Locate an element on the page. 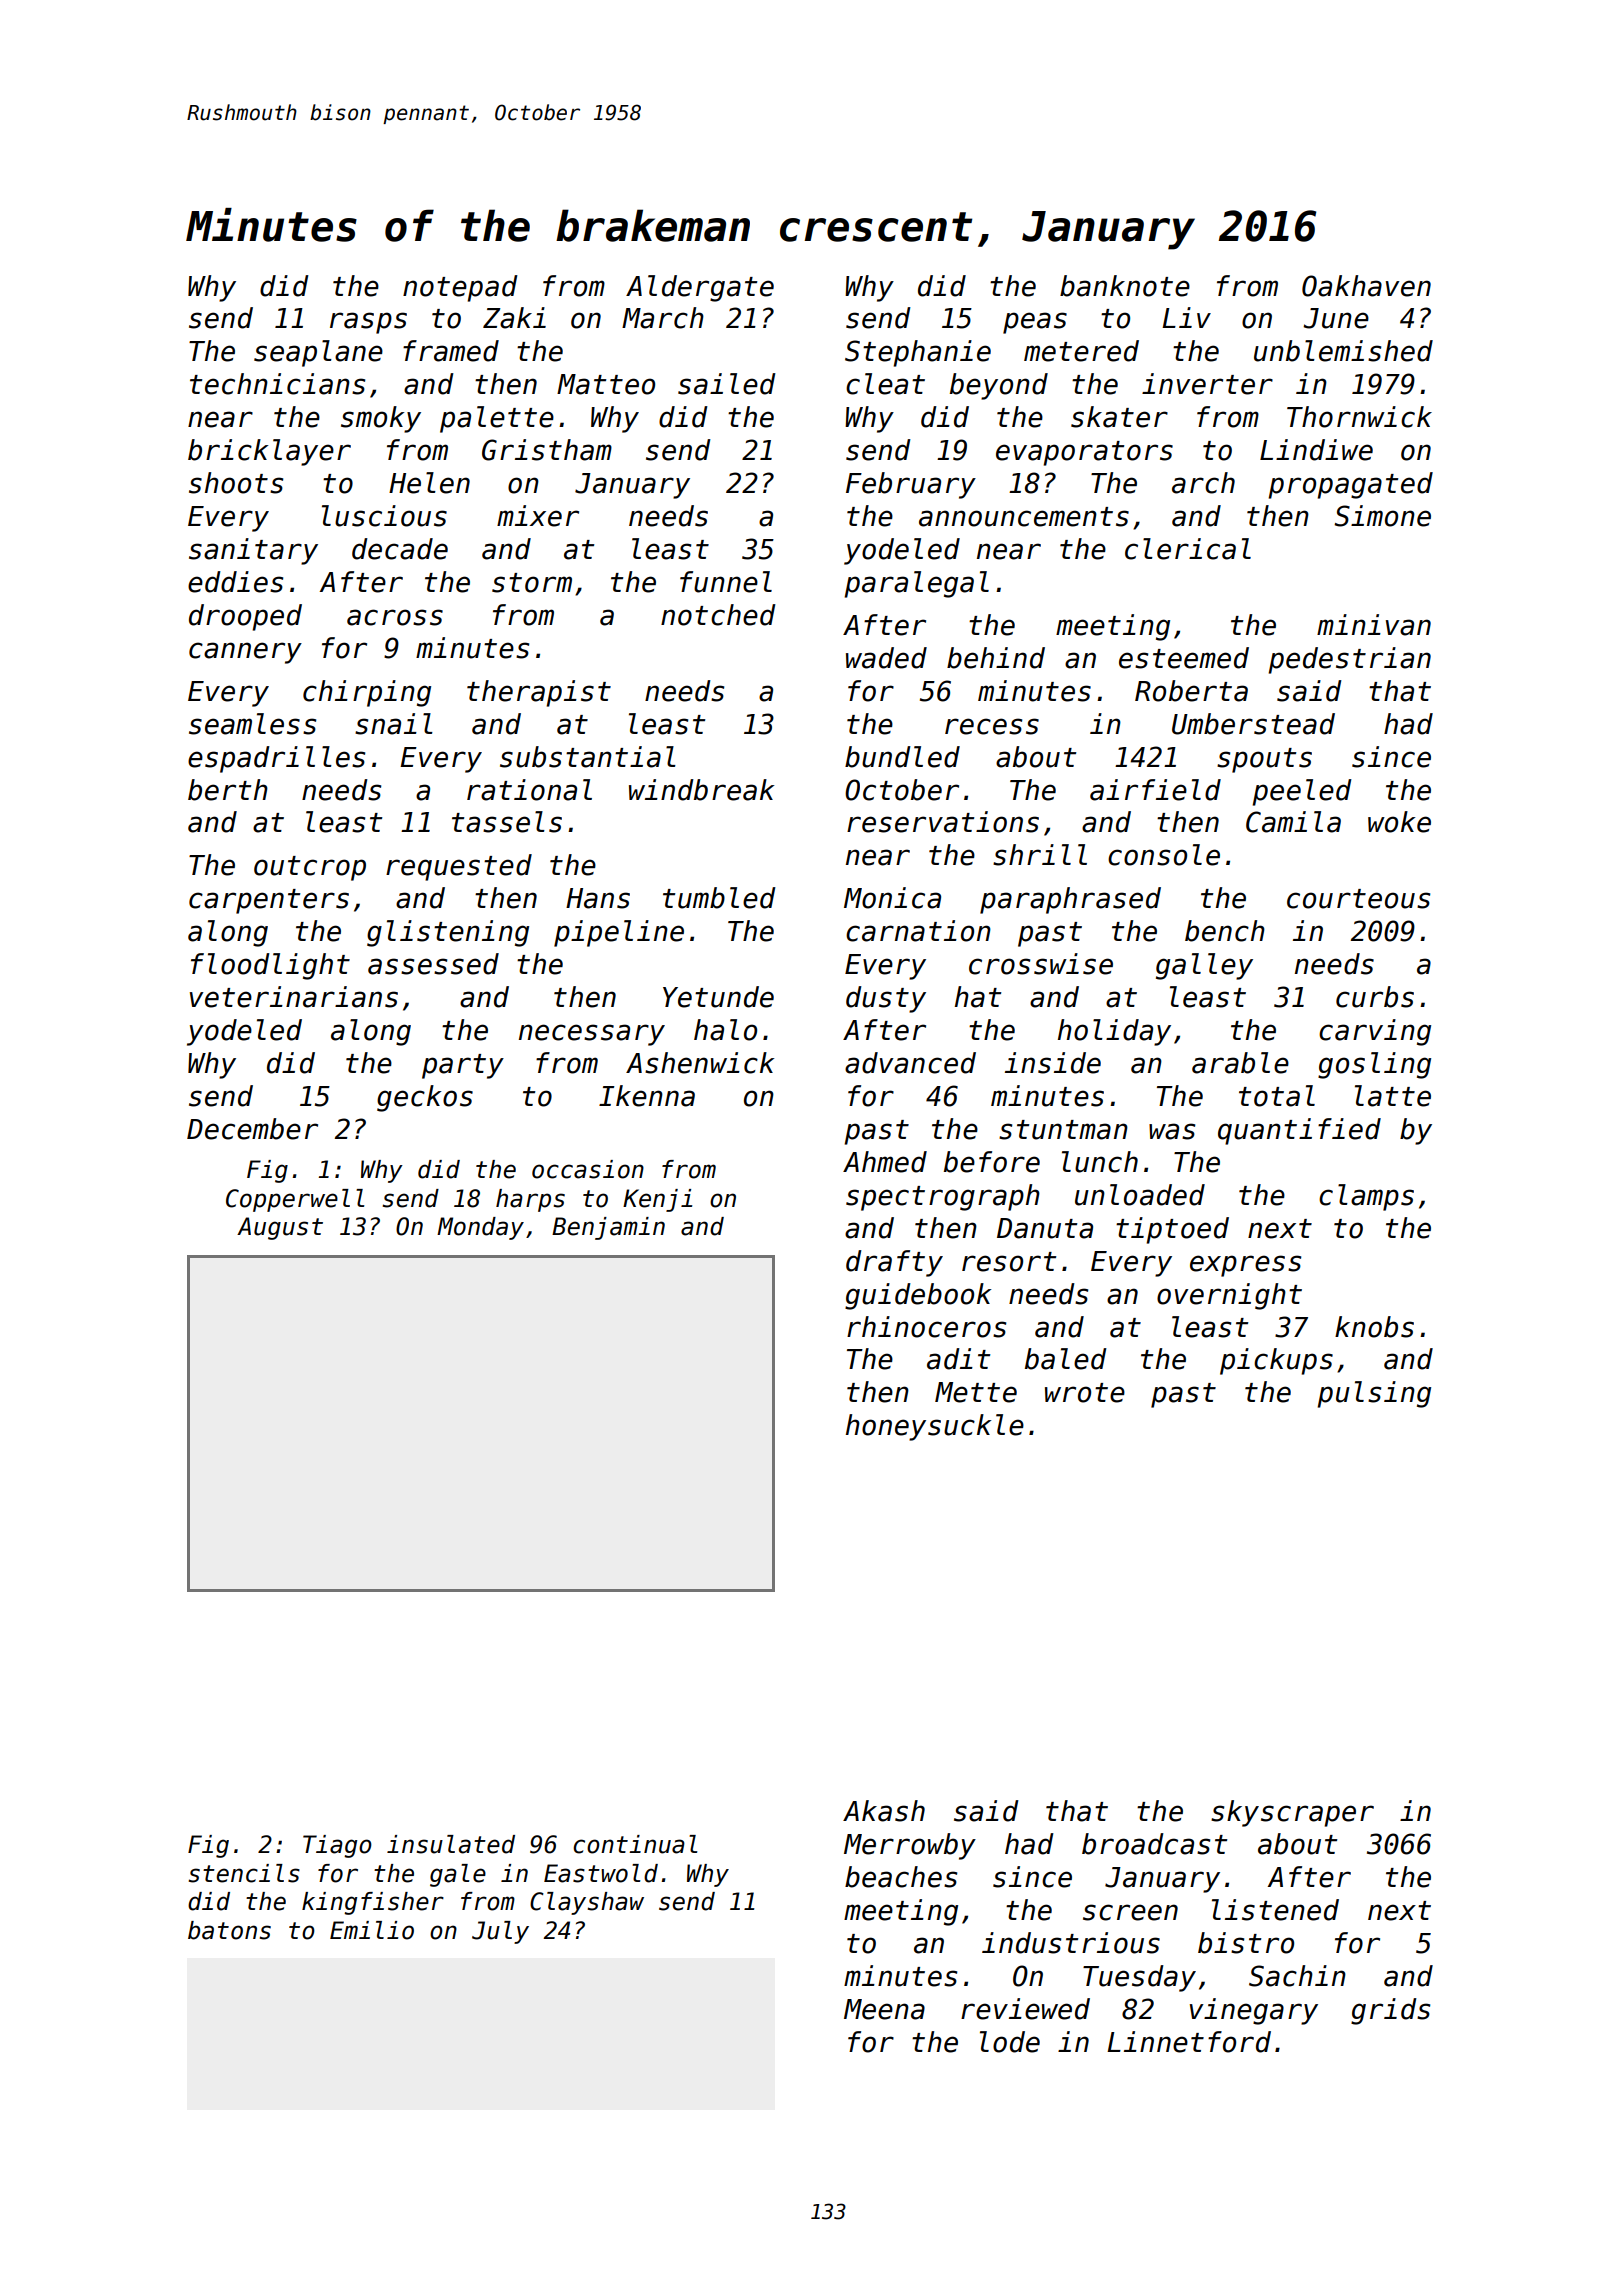 The height and width of the image is (2292, 1620). August is located at coordinates (280, 1228).
